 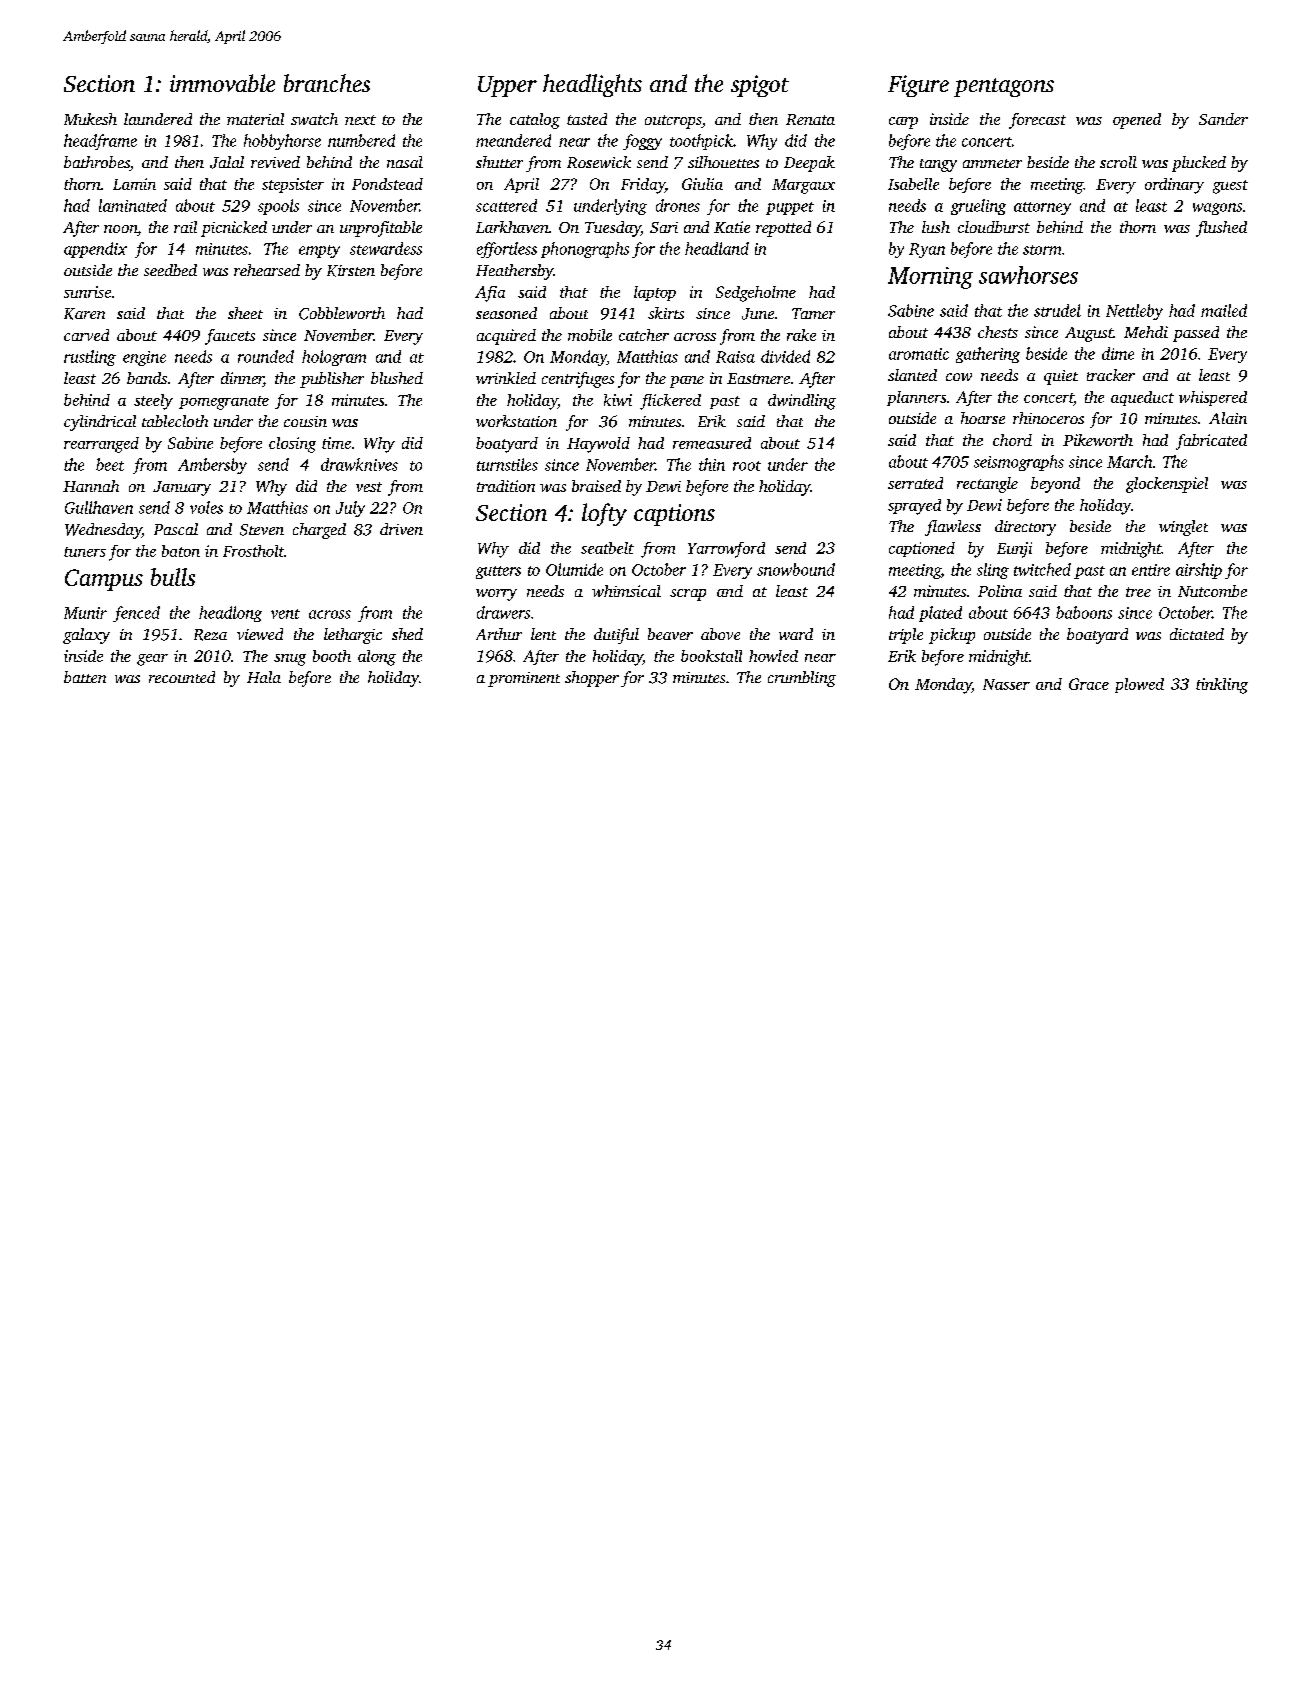 What do you see at coordinates (85, 677) in the page?
I see `batten` at bounding box center [85, 677].
